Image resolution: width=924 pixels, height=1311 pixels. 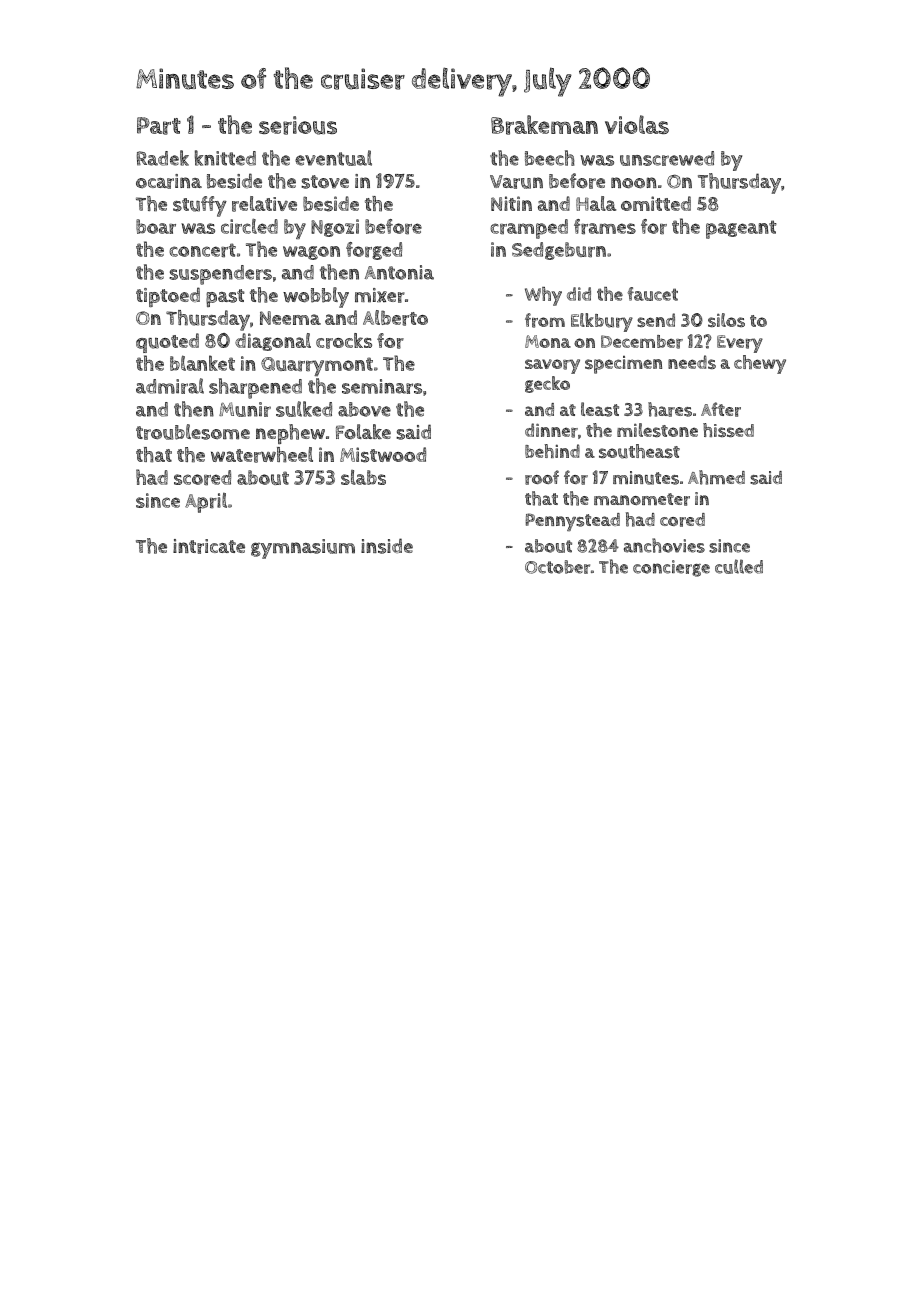 I want to click on roof, so click(x=542, y=477).
